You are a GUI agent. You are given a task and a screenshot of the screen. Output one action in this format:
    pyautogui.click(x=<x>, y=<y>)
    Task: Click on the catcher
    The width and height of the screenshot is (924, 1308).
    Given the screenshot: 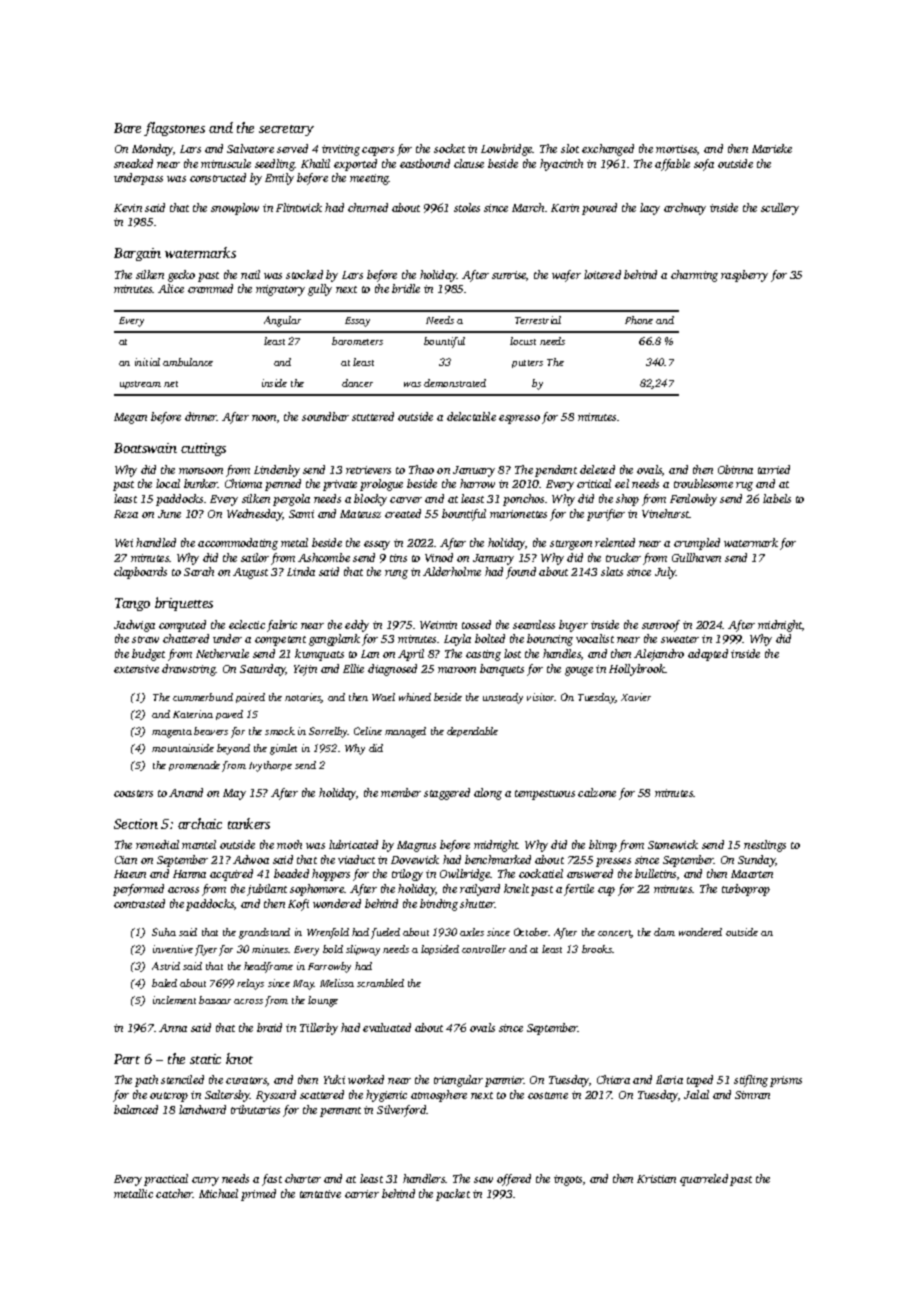 What is the action you would take?
    pyautogui.click(x=174, y=1193)
